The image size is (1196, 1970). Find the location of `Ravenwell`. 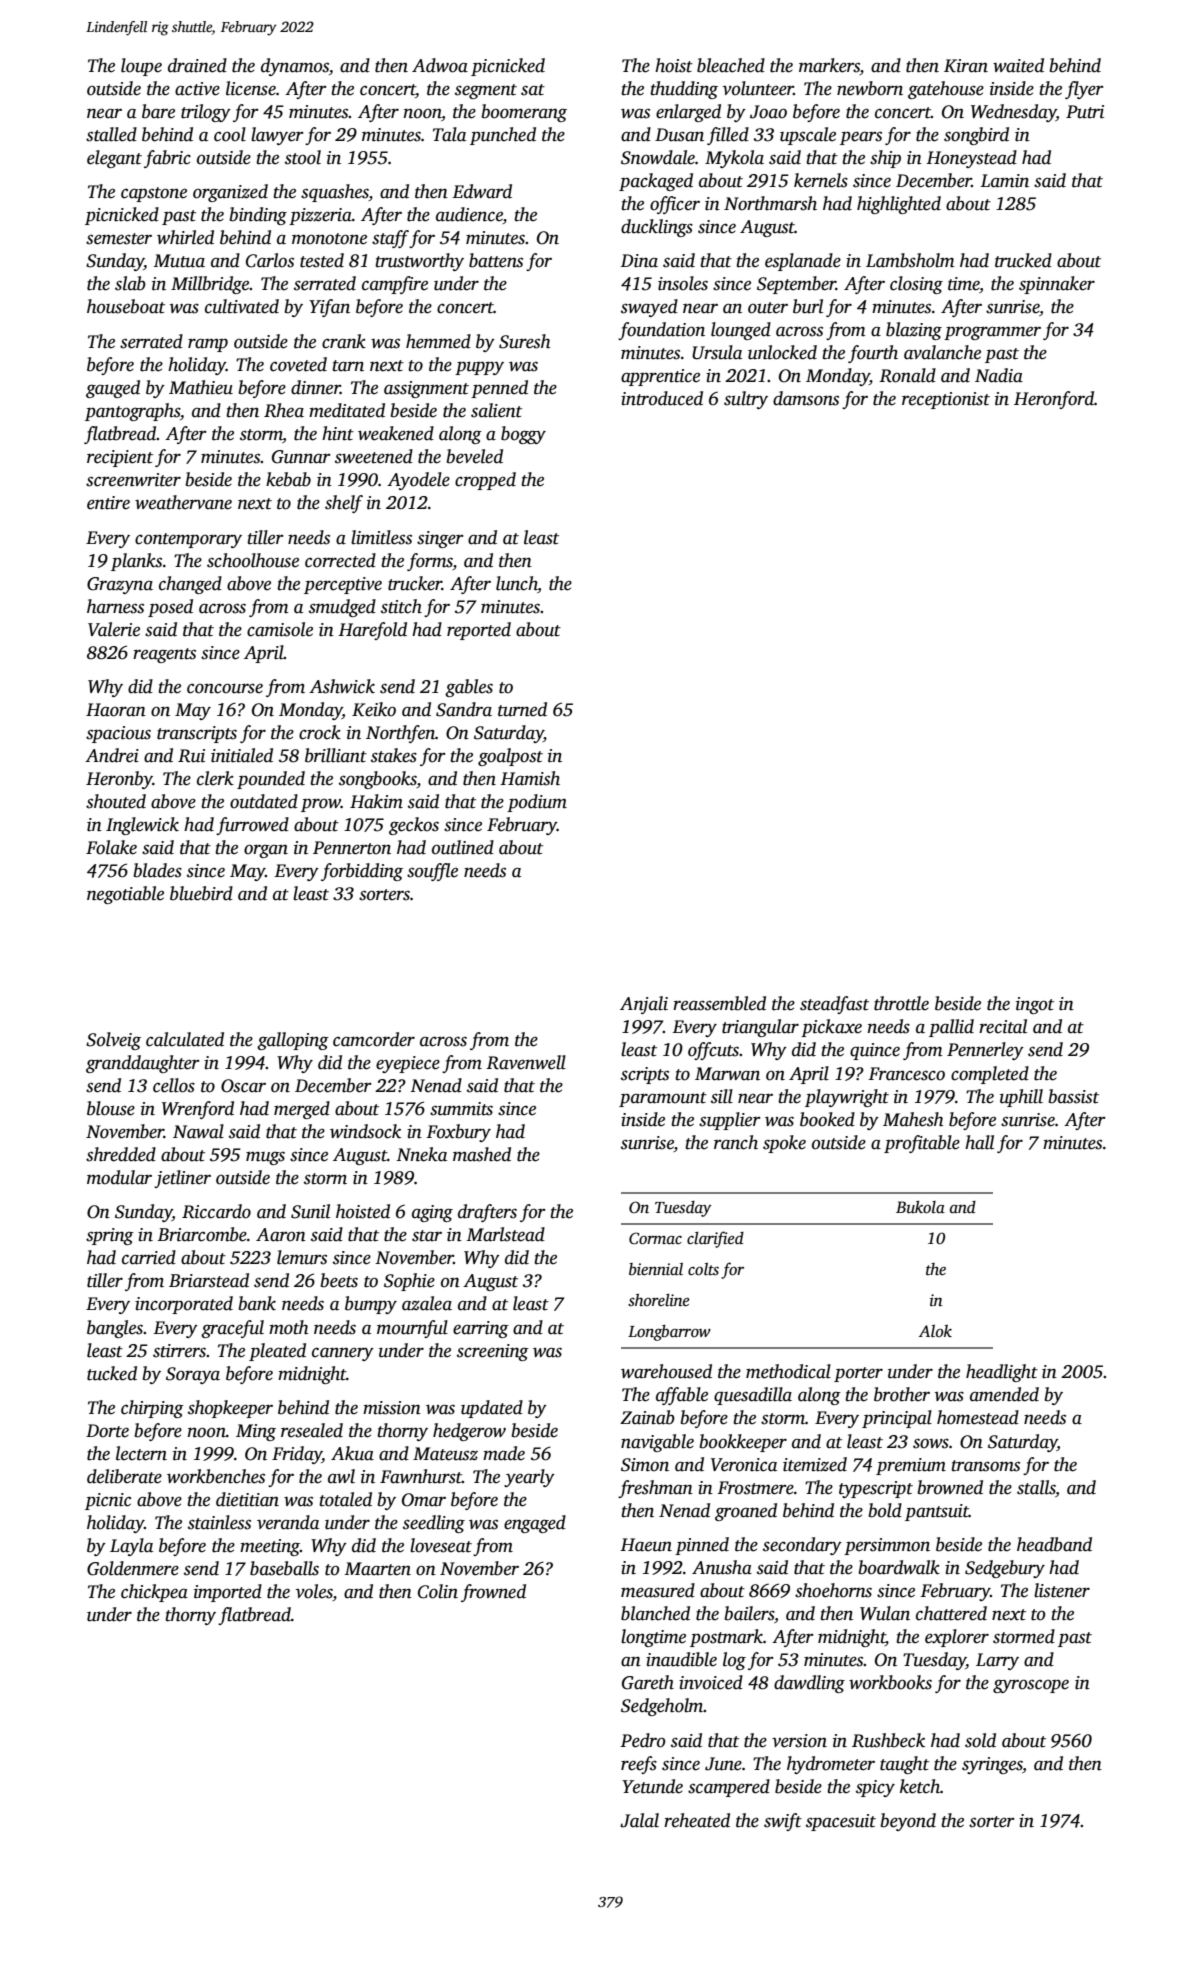

Ravenwell is located at coordinates (526, 1062).
